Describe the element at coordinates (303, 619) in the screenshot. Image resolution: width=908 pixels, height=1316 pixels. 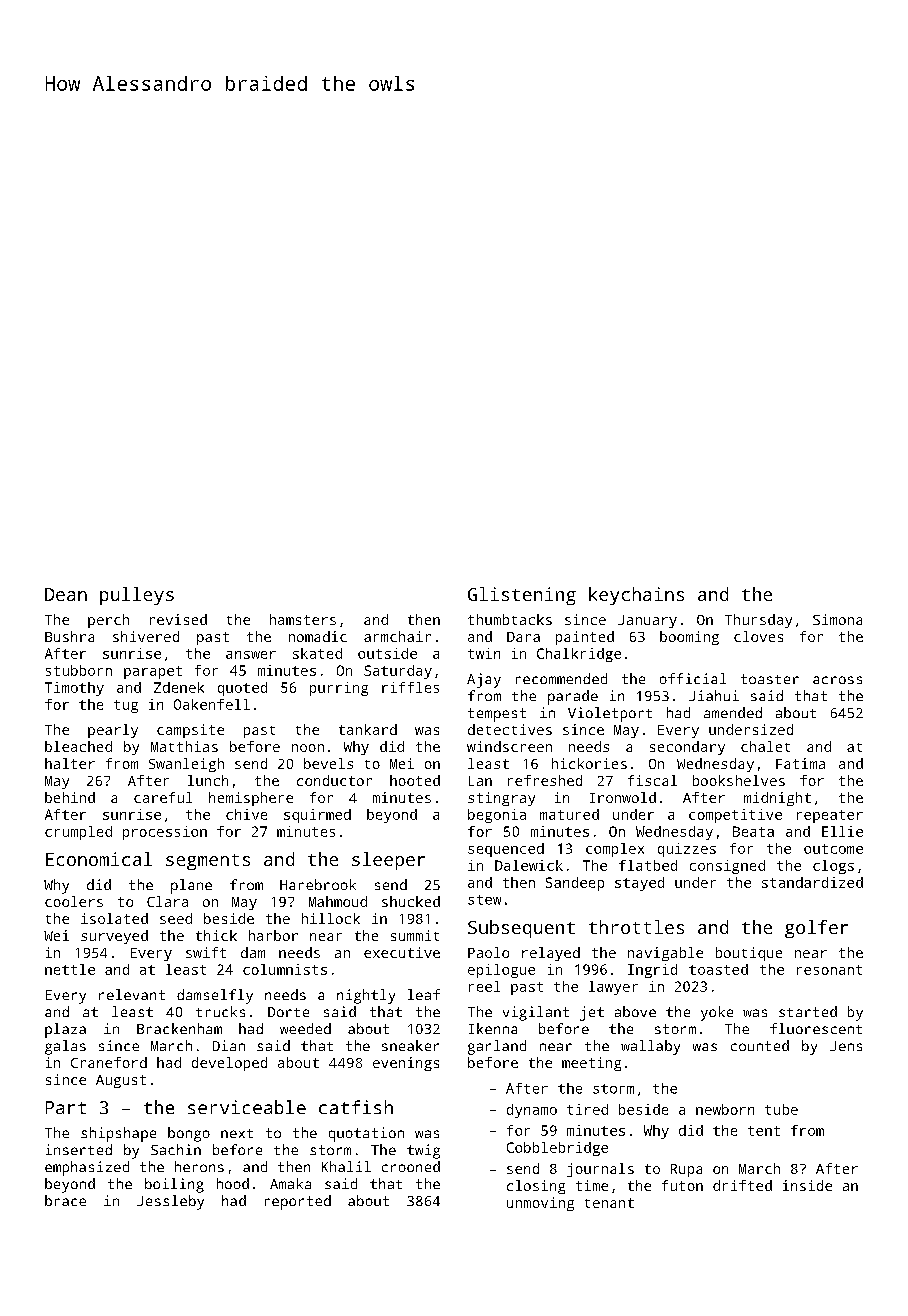
I see `hamsters` at that location.
